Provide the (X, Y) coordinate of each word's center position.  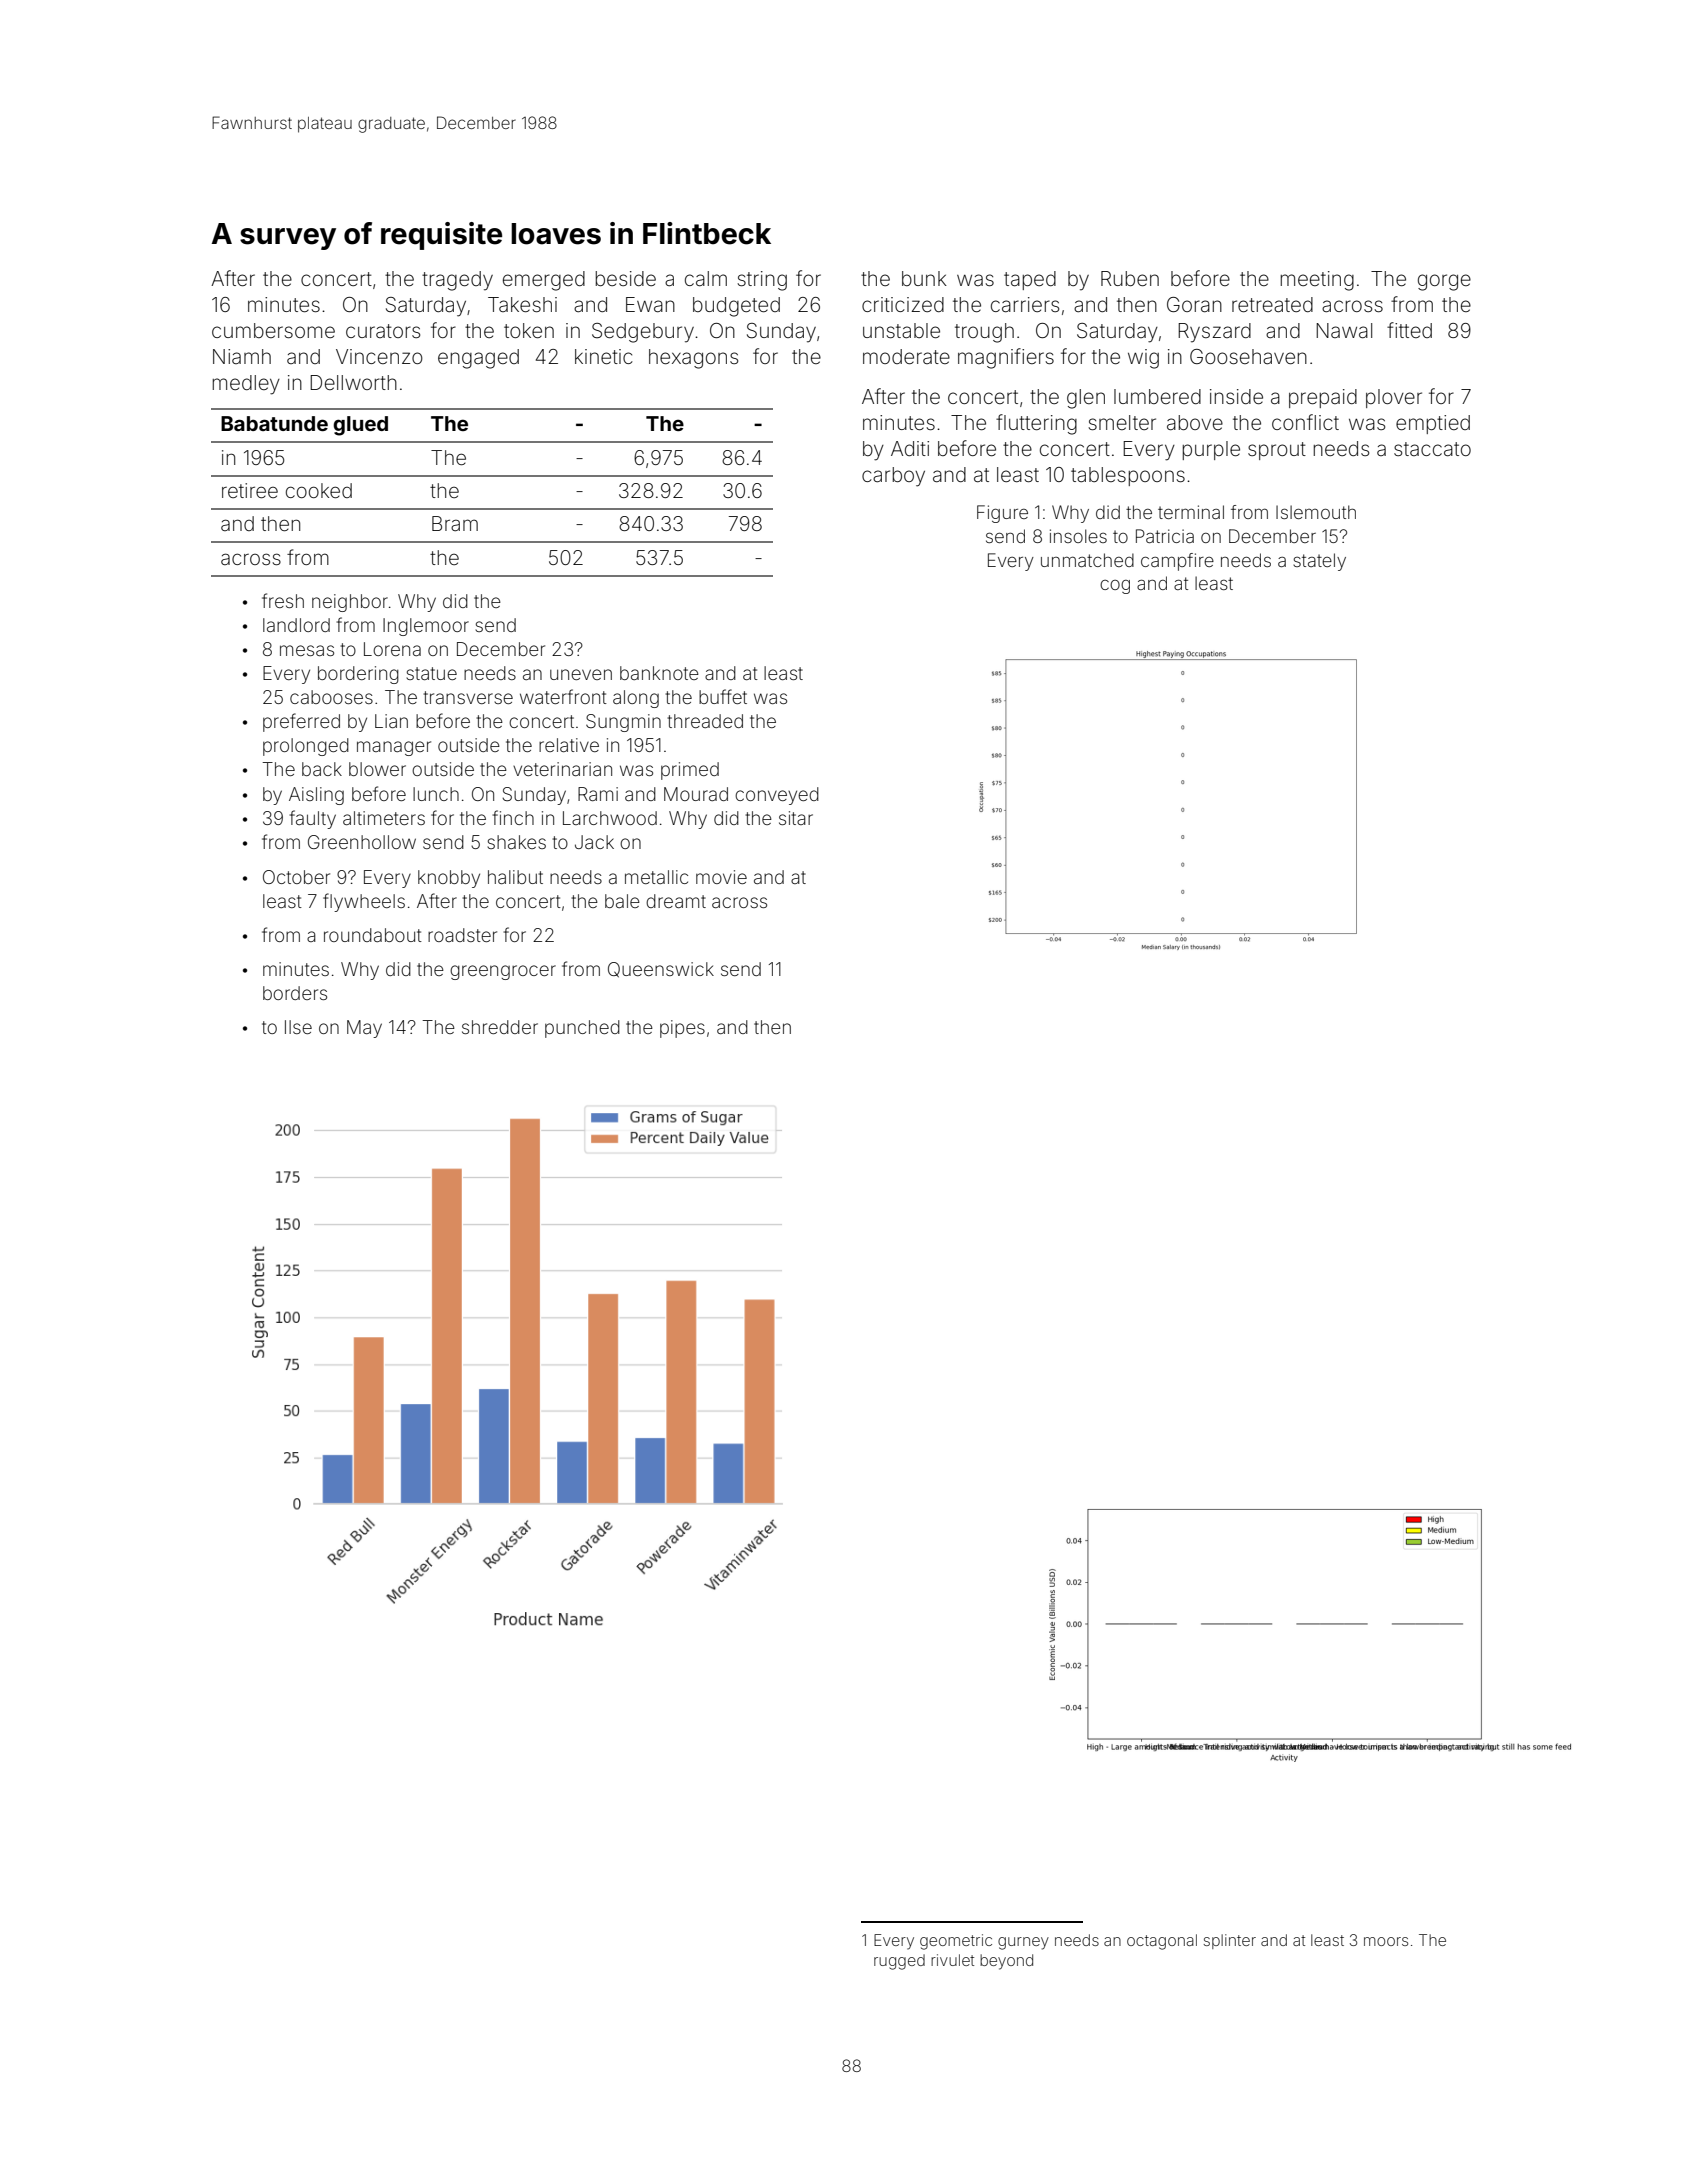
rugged (899, 1962)
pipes (682, 1029)
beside (626, 278)
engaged (478, 359)
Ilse (298, 1027)
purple (1211, 450)
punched (582, 1029)
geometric (956, 1942)
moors (1386, 1941)
